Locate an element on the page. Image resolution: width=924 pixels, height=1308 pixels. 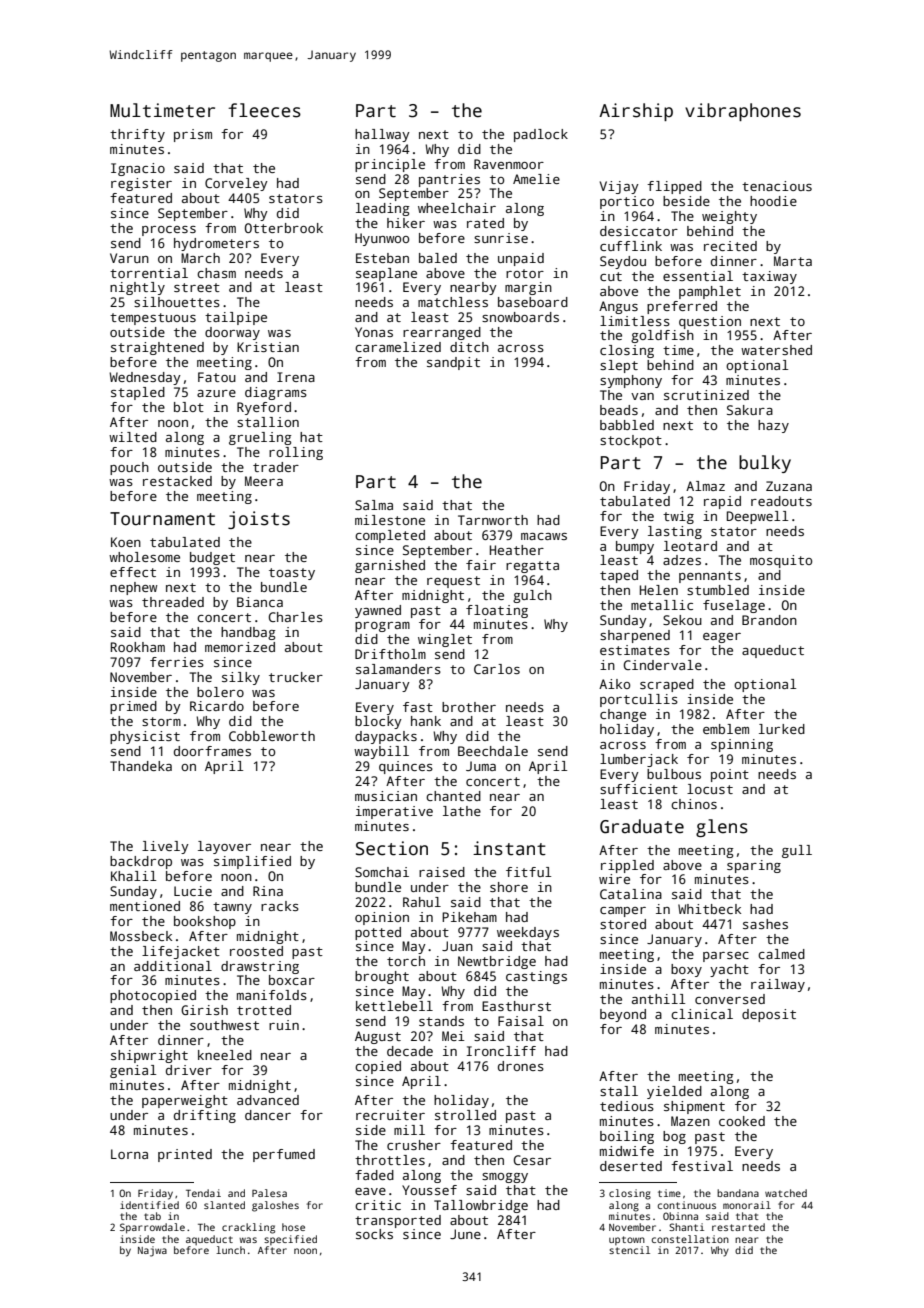
lurked is located at coordinates (782, 729).
